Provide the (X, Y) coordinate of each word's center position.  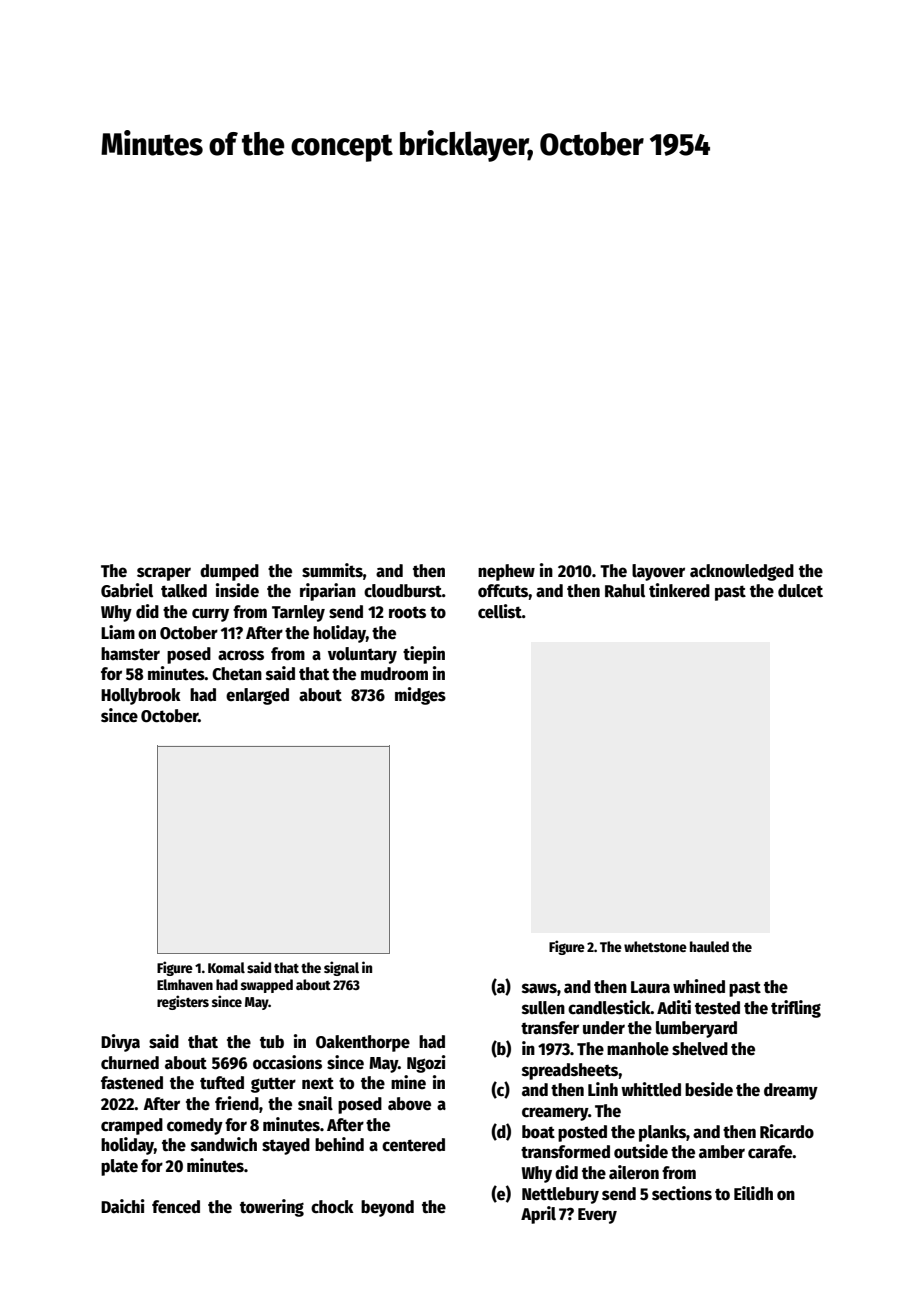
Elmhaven (185, 984)
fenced (176, 1207)
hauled (709, 946)
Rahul (625, 591)
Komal (226, 967)
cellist (500, 611)
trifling (796, 1009)
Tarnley (298, 613)
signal (341, 968)
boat (538, 1132)
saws (539, 988)
